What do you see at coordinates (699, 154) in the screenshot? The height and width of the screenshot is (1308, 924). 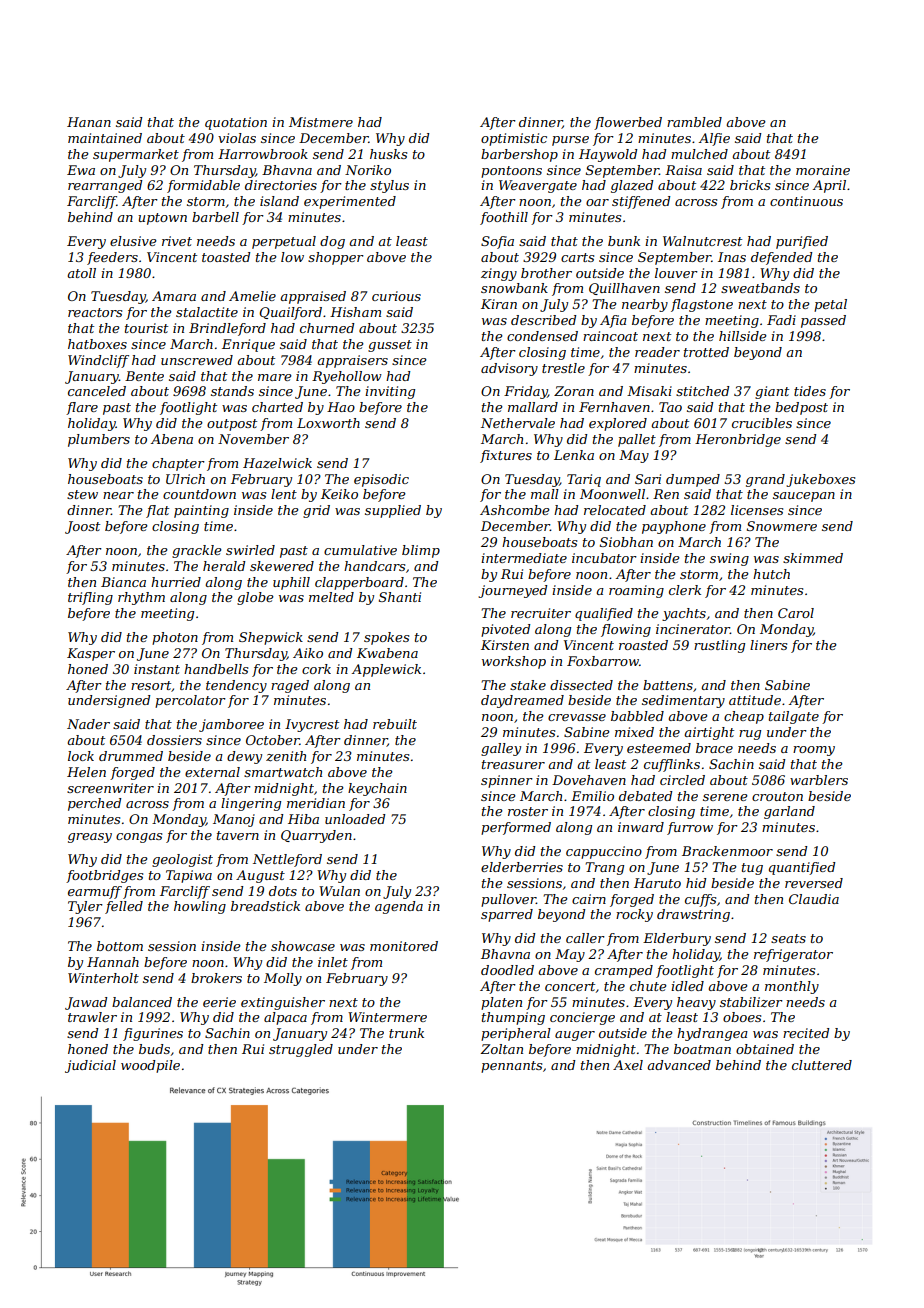 I see `mulched` at bounding box center [699, 154].
